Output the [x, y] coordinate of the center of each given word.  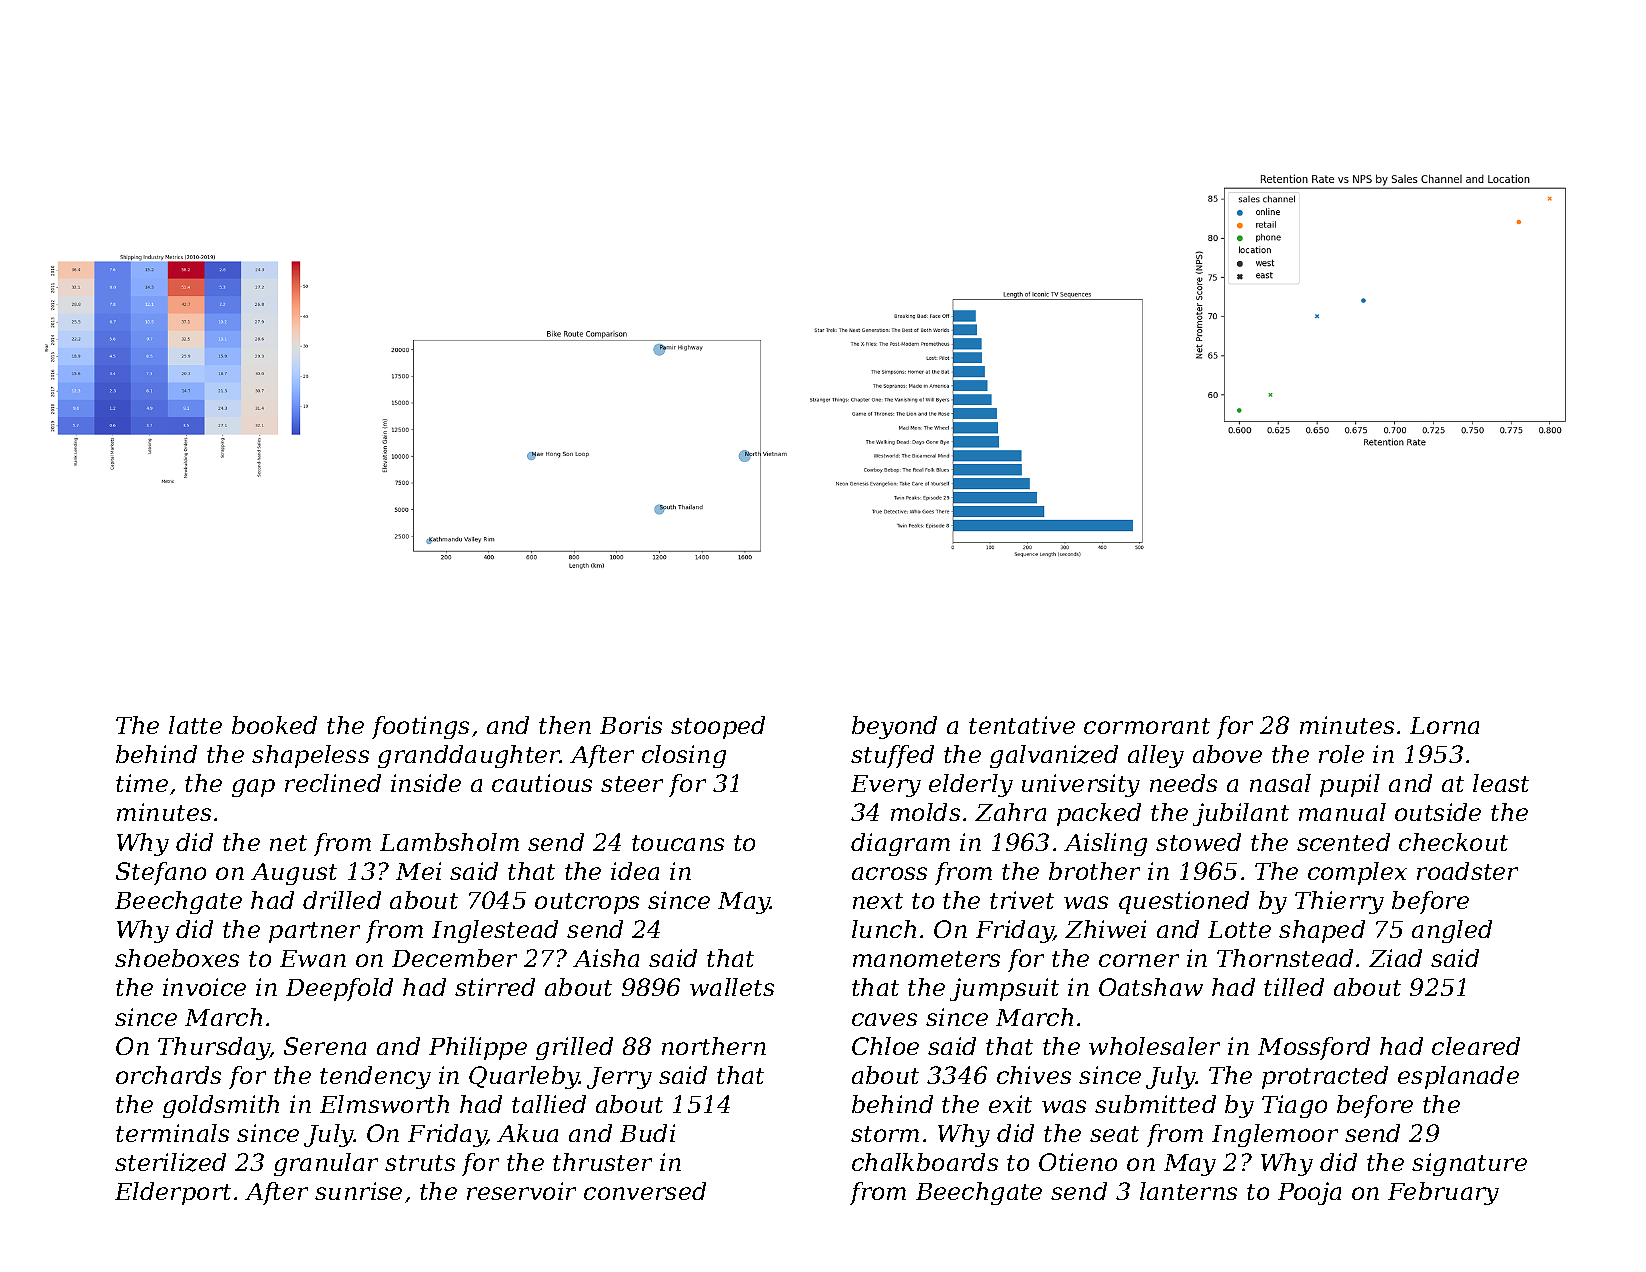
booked [274, 725]
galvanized [1054, 756]
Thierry [1339, 902]
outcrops [587, 903]
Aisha [606, 958]
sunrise [358, 1191]
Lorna [1444, 725]
